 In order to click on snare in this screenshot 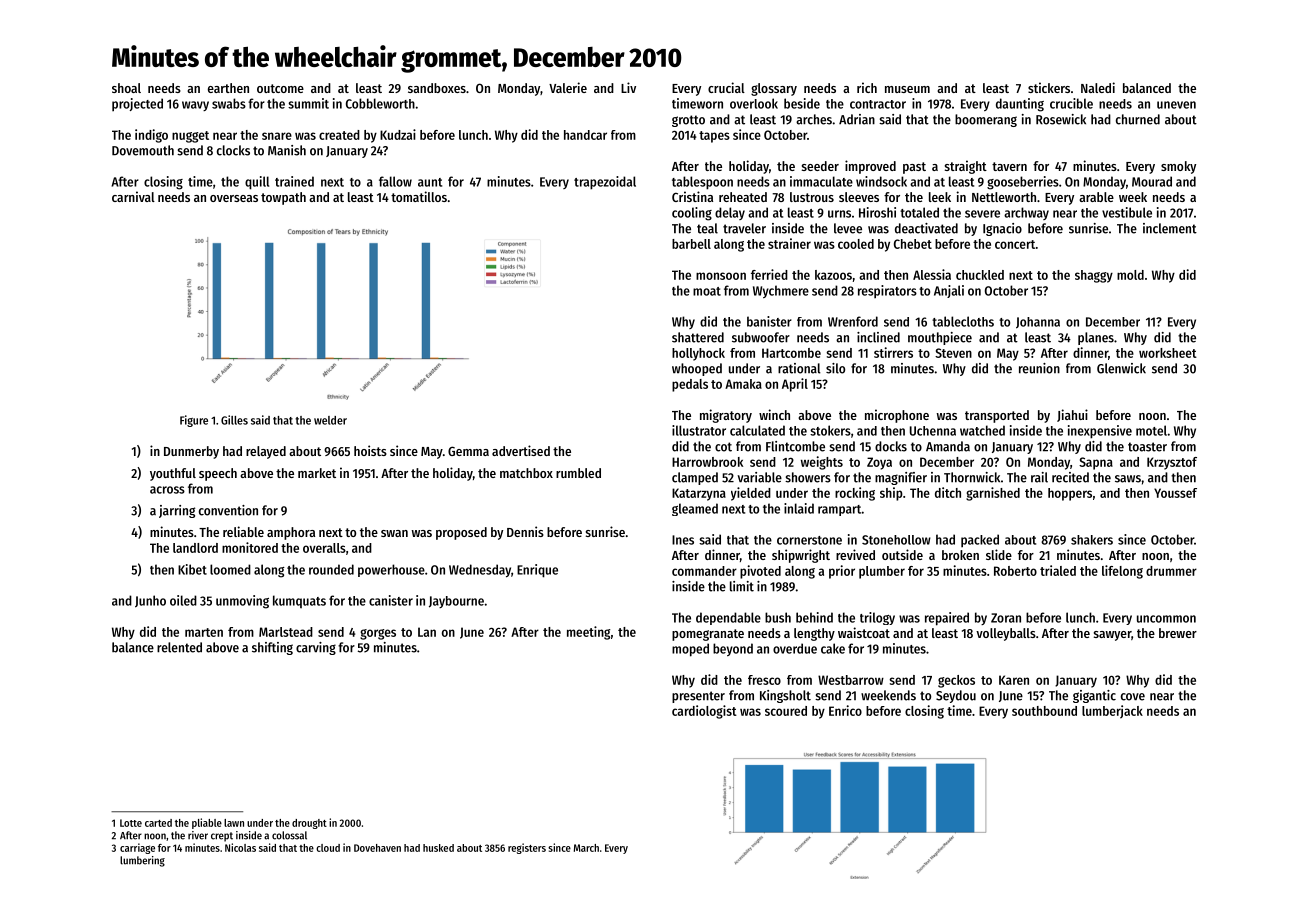, I will do `click(277, 136)`.
